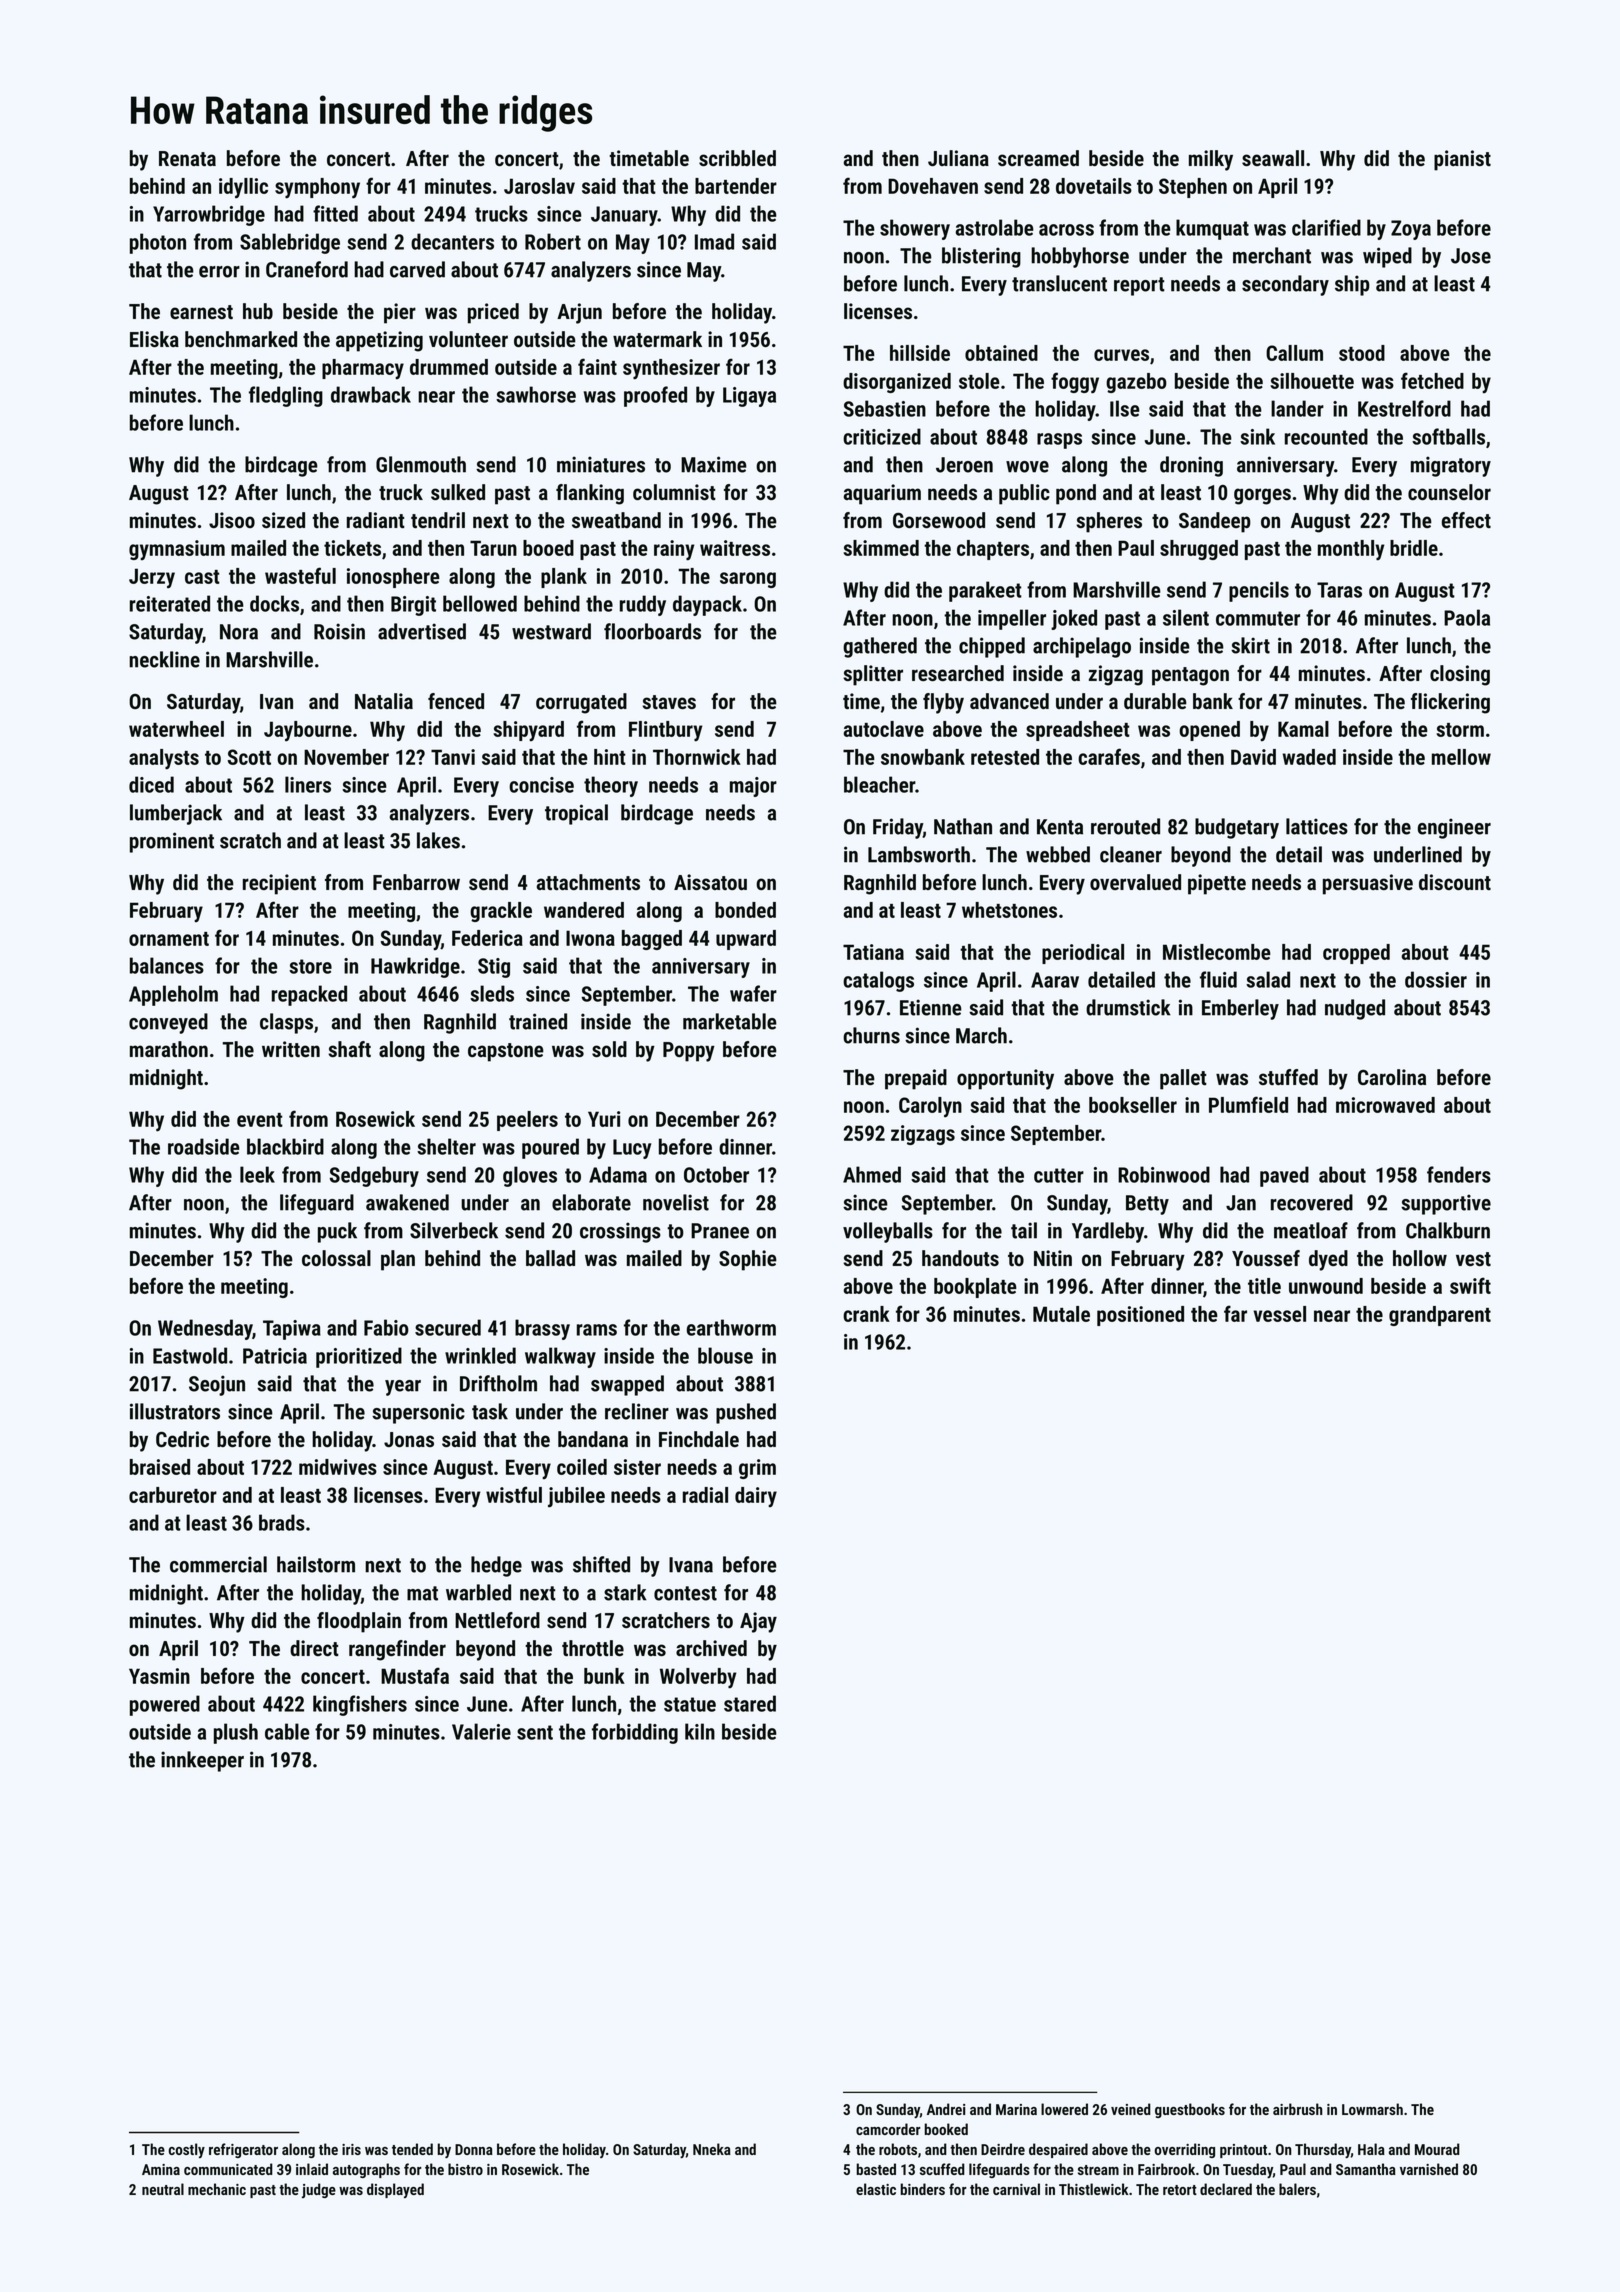  Describe the element at coordinates (177, 550) in the screenshot. I see `gymnasium` at that location.
